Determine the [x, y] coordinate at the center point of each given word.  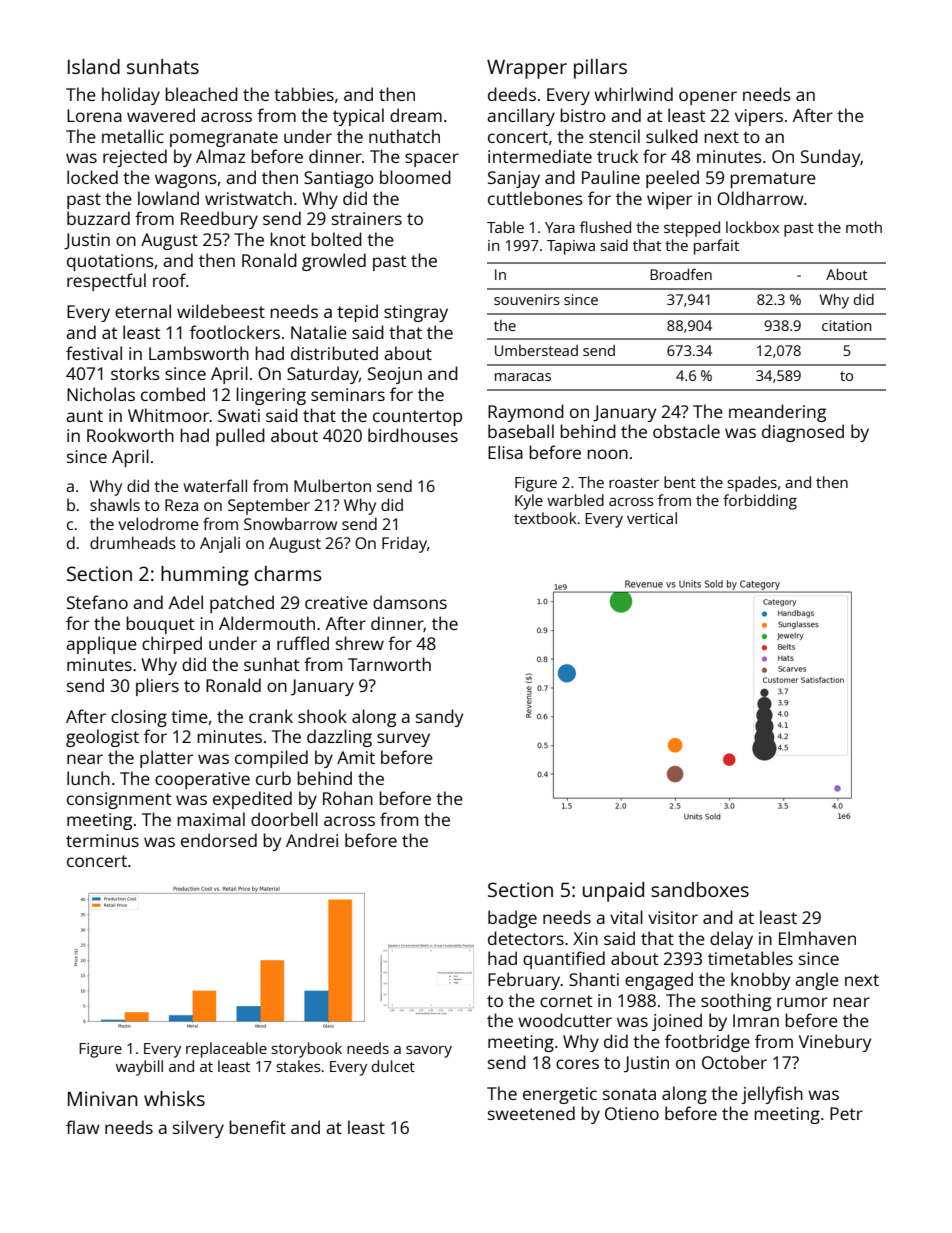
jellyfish [772, 1095]
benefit [257, 1127]
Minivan [103, 1098]
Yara [560, 227]
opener [708, 98]
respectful [106, 282]
